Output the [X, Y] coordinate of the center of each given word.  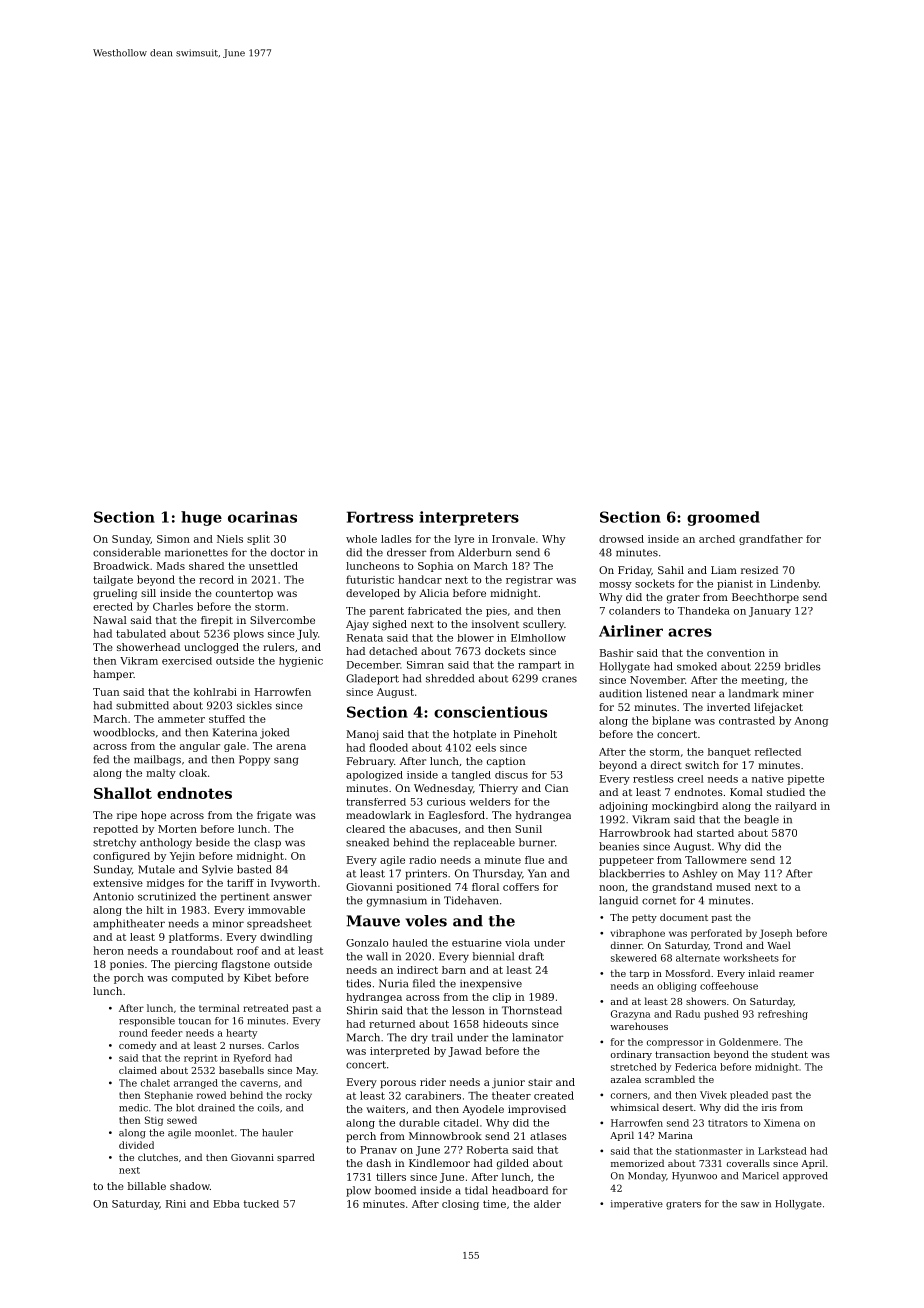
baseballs [241, 1070]
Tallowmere [716, 860]
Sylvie [217, 870]
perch [361, 1137]
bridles [803, 666]
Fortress [380, 517]
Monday [647, 1177]
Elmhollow [538, 638]
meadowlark [378, 815]
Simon [173, 539]
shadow [190, 1186]
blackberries [632, 873]
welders [489, 802]
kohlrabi [215, 692]
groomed [723, 518]
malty [161, 774]
